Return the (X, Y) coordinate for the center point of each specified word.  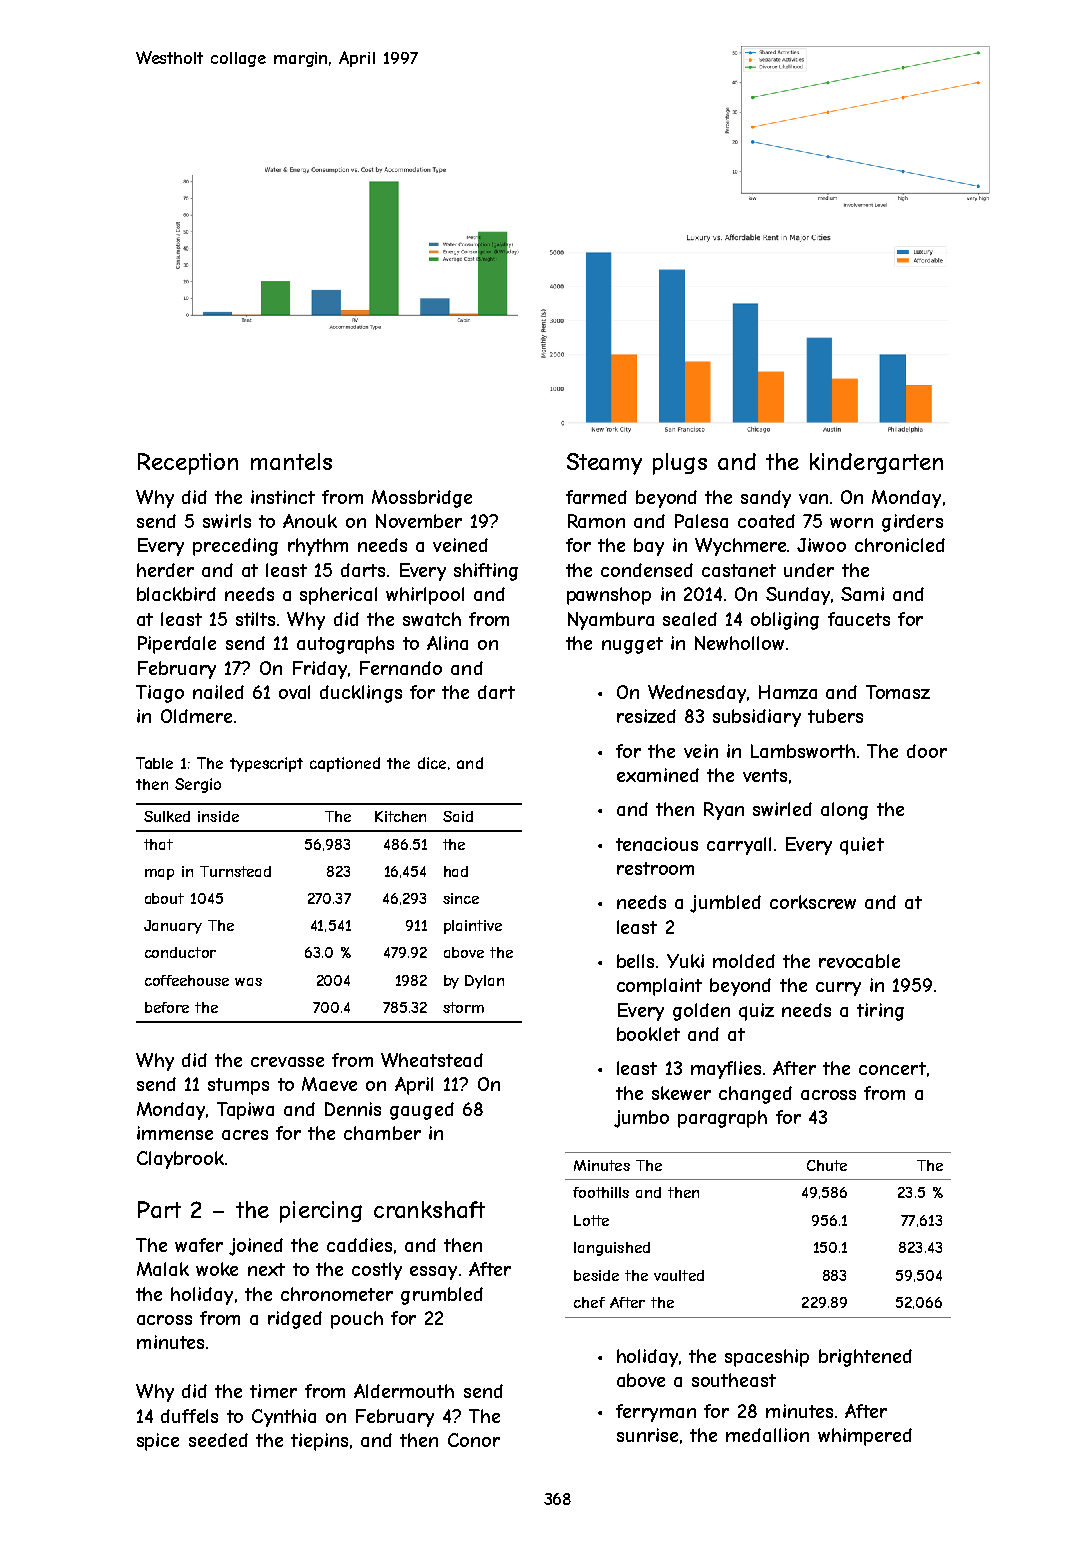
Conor (474, 1440)
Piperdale (177, 645)
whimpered (865, 1437)
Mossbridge (422, 499)
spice (158, 1442)
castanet (739, 570)
